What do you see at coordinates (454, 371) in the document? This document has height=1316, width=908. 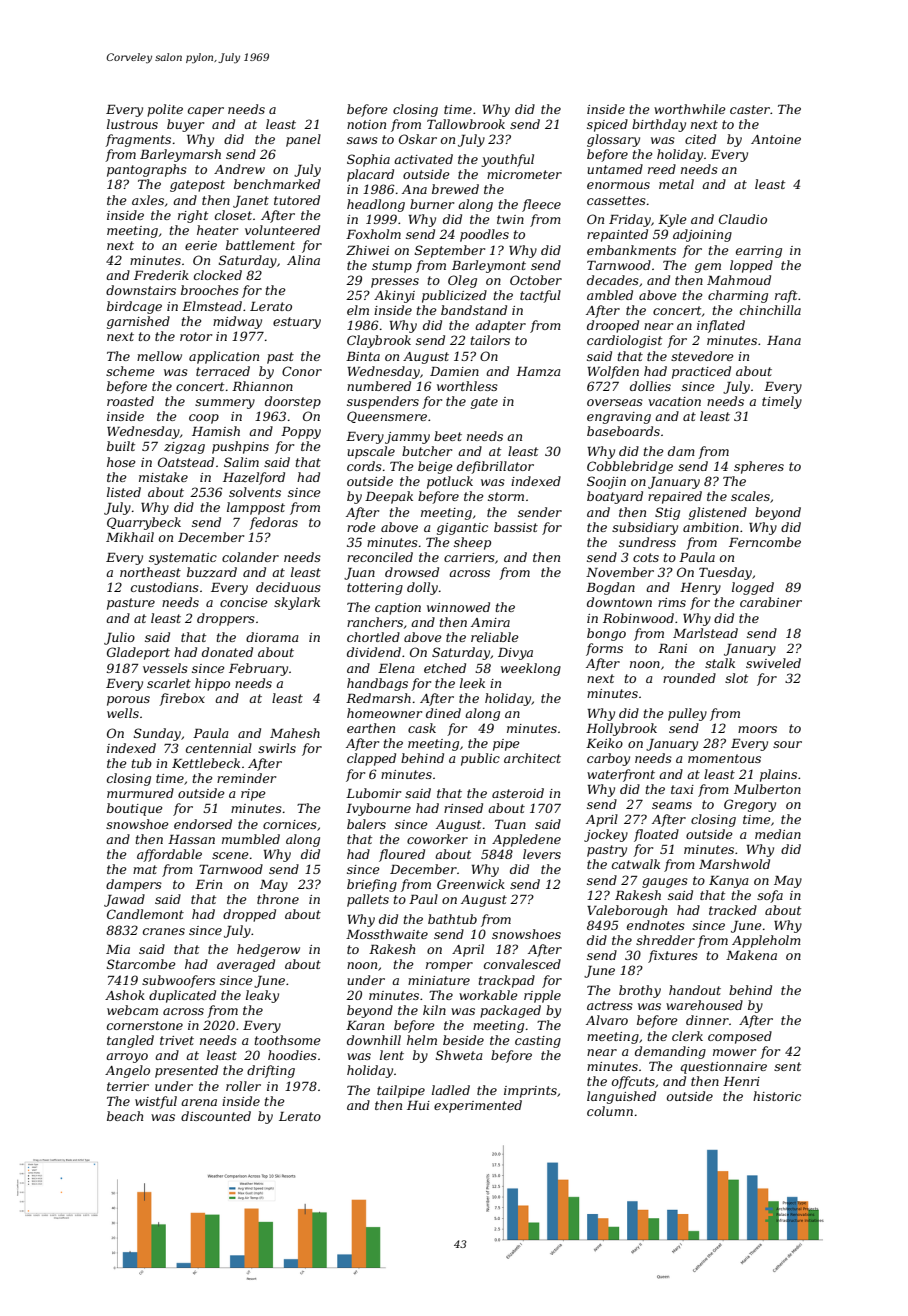 I see `Damien` at bounding box center [454, 371].
